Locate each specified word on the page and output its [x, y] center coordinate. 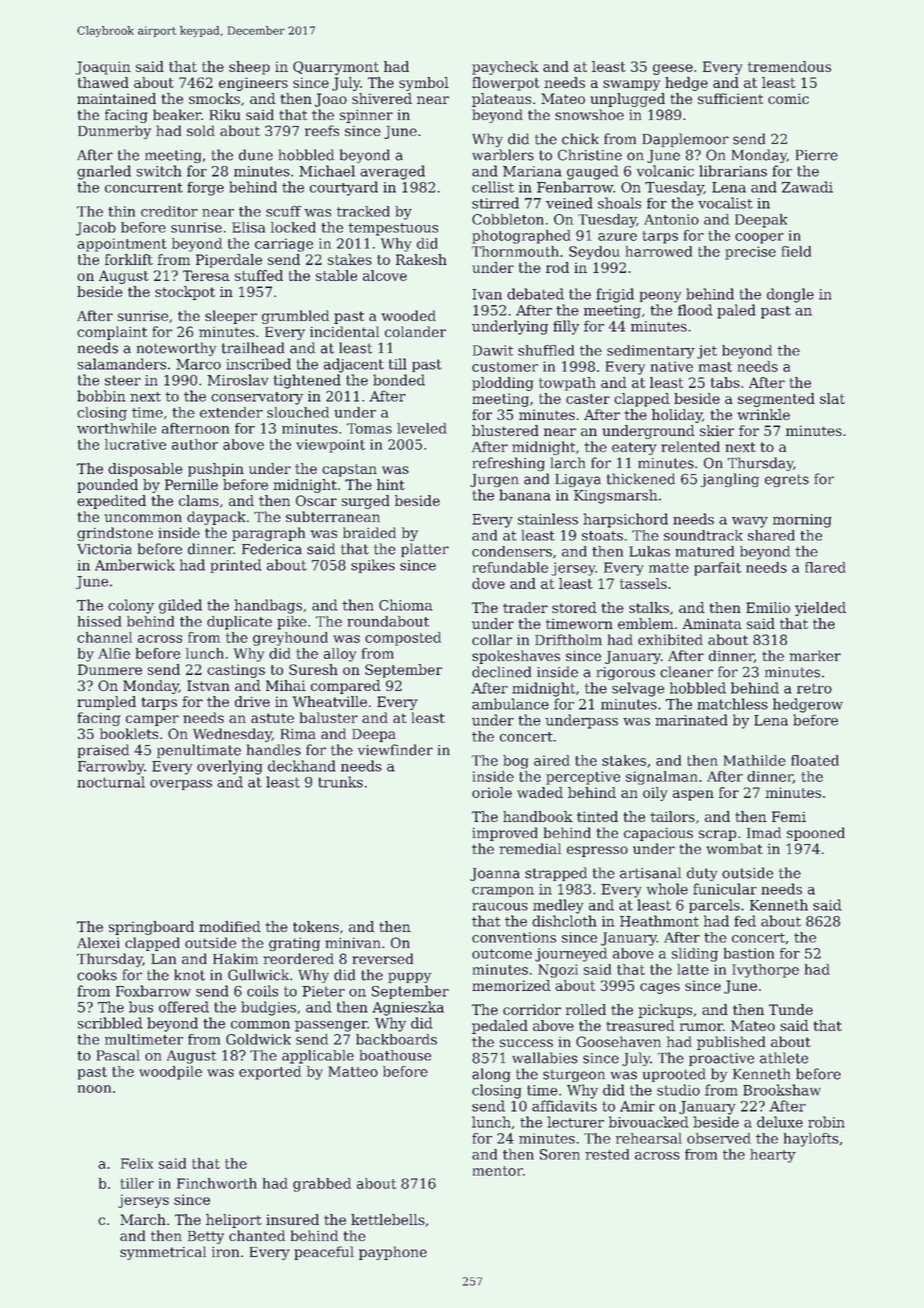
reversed [382, 958]
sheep [249, 68]
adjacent [354, 365]
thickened [641, 479]
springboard [151, 928]
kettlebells [388, 1219]
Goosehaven [618, 1041]
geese [673, 69]
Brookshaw [782, 1090]
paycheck [505, 68]
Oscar [316, 500]
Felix [137, 1163]
